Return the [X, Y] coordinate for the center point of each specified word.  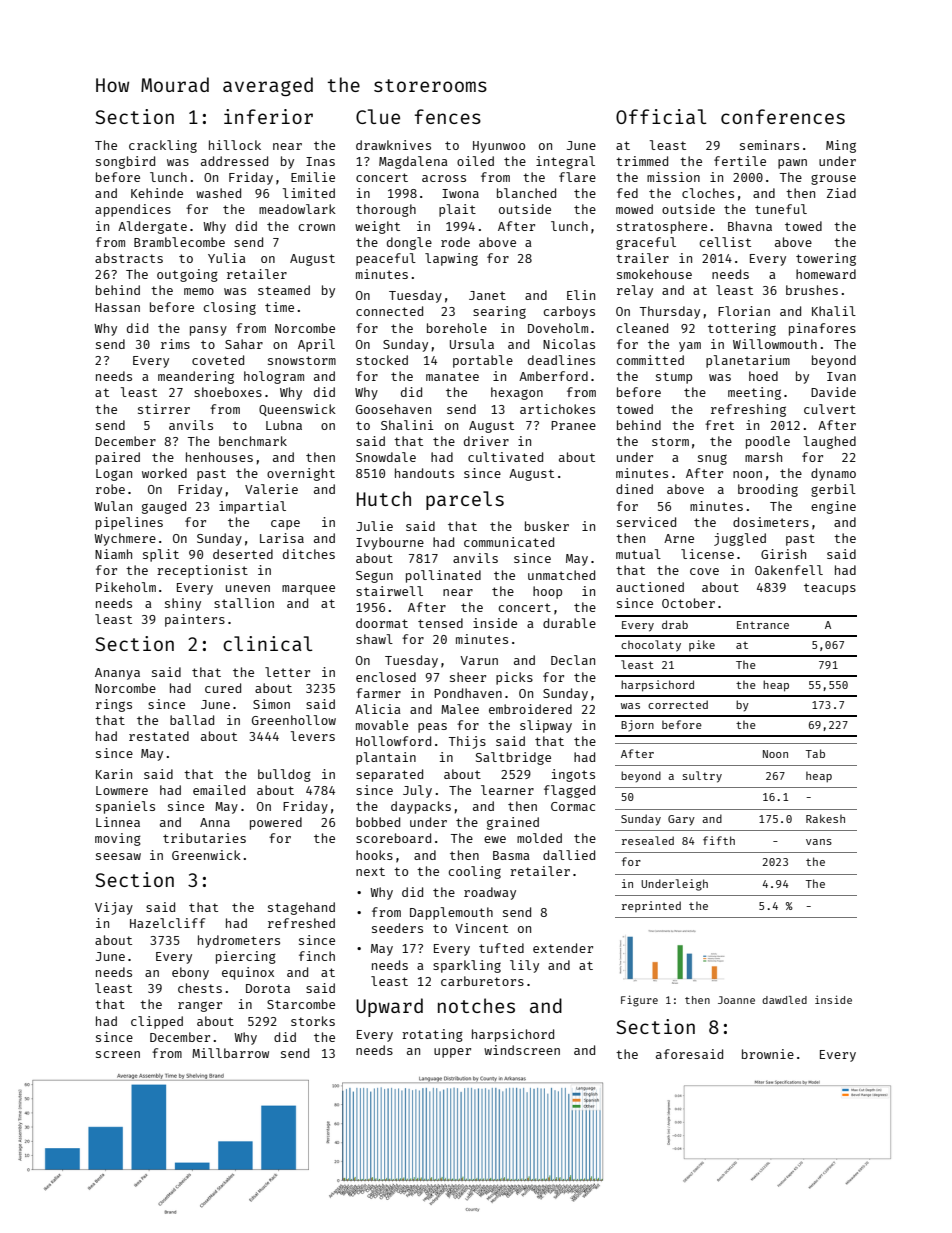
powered [276, 823]
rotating [432, 1035]
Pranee [573, 425]
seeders [397, 928]
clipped [157, 1022]
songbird [125, 162]
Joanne [736, 1000]
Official [661, 116]
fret [719, 425]
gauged [164, 507]
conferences [783, 116]
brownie [768, 1054]
